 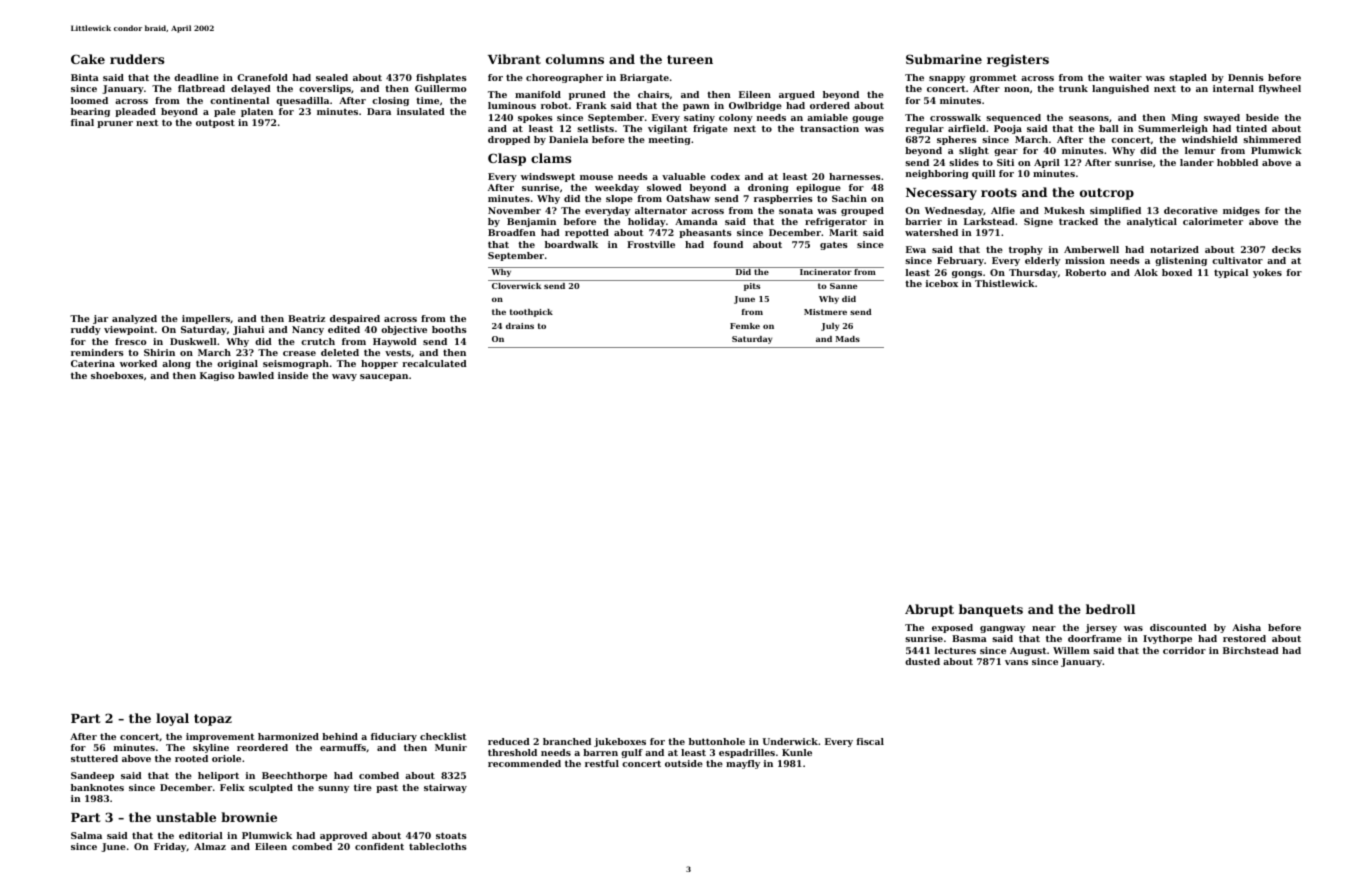 I want to click on yokes, so click(x=1267, y=273).
